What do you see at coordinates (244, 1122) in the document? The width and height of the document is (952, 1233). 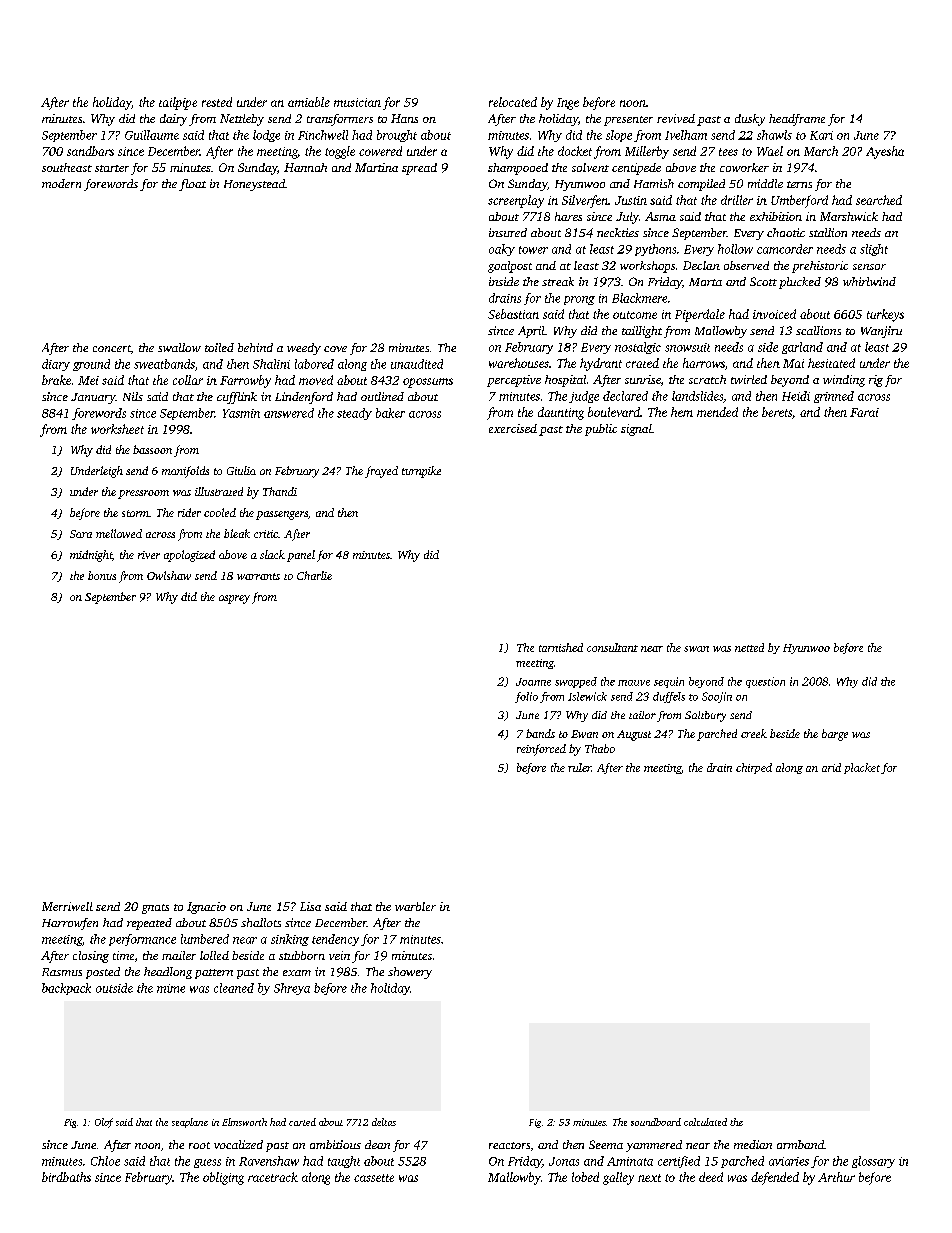 I see `Elmsworth` at bounding box center [244, 1122].
